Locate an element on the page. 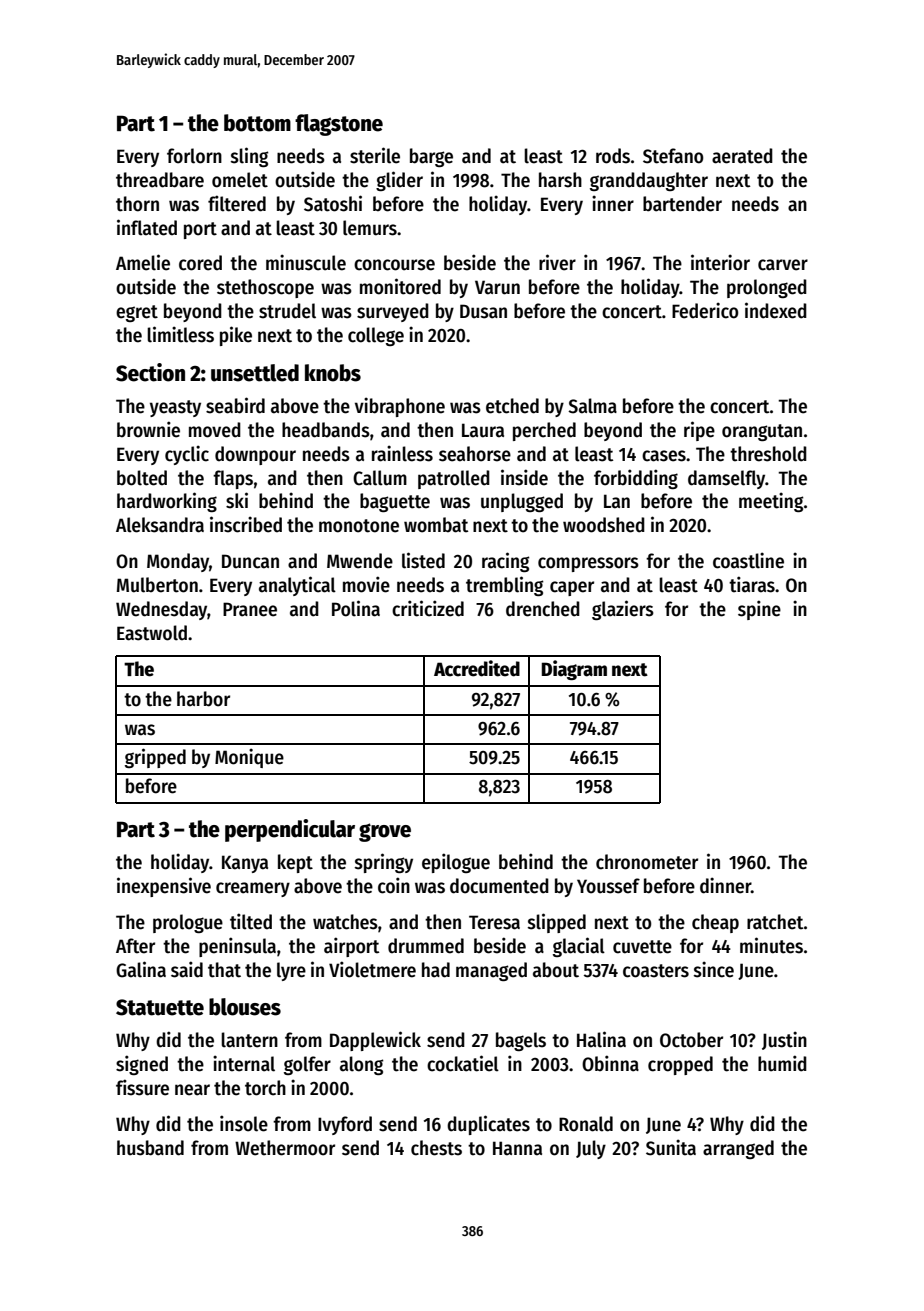 This image has width=924, height=1311. Kanya is located at coordinates (245, 864).
